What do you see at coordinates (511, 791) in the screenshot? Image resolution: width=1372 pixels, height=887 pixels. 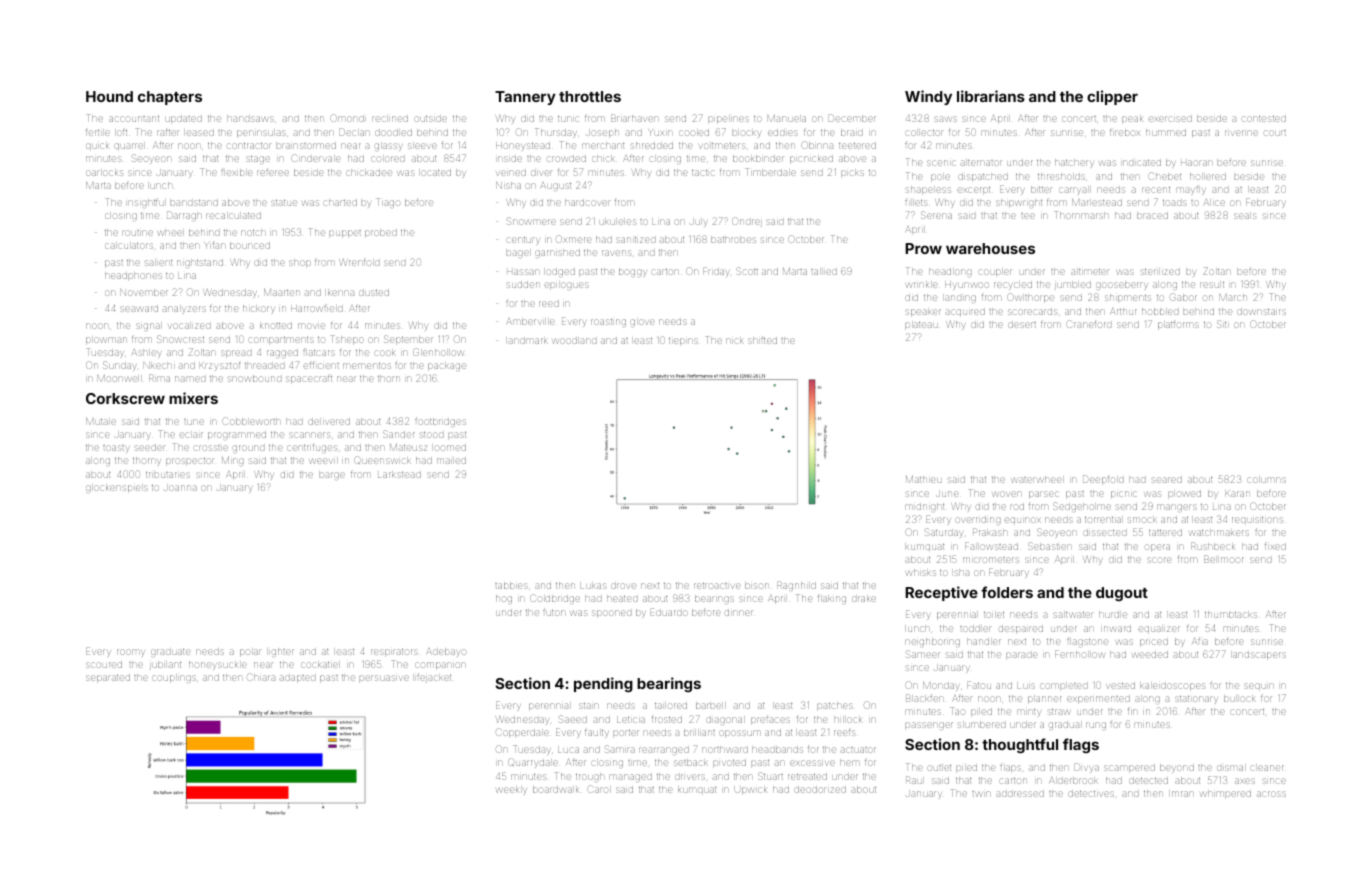 I see `weekly` at bounding box center [511, 791].
